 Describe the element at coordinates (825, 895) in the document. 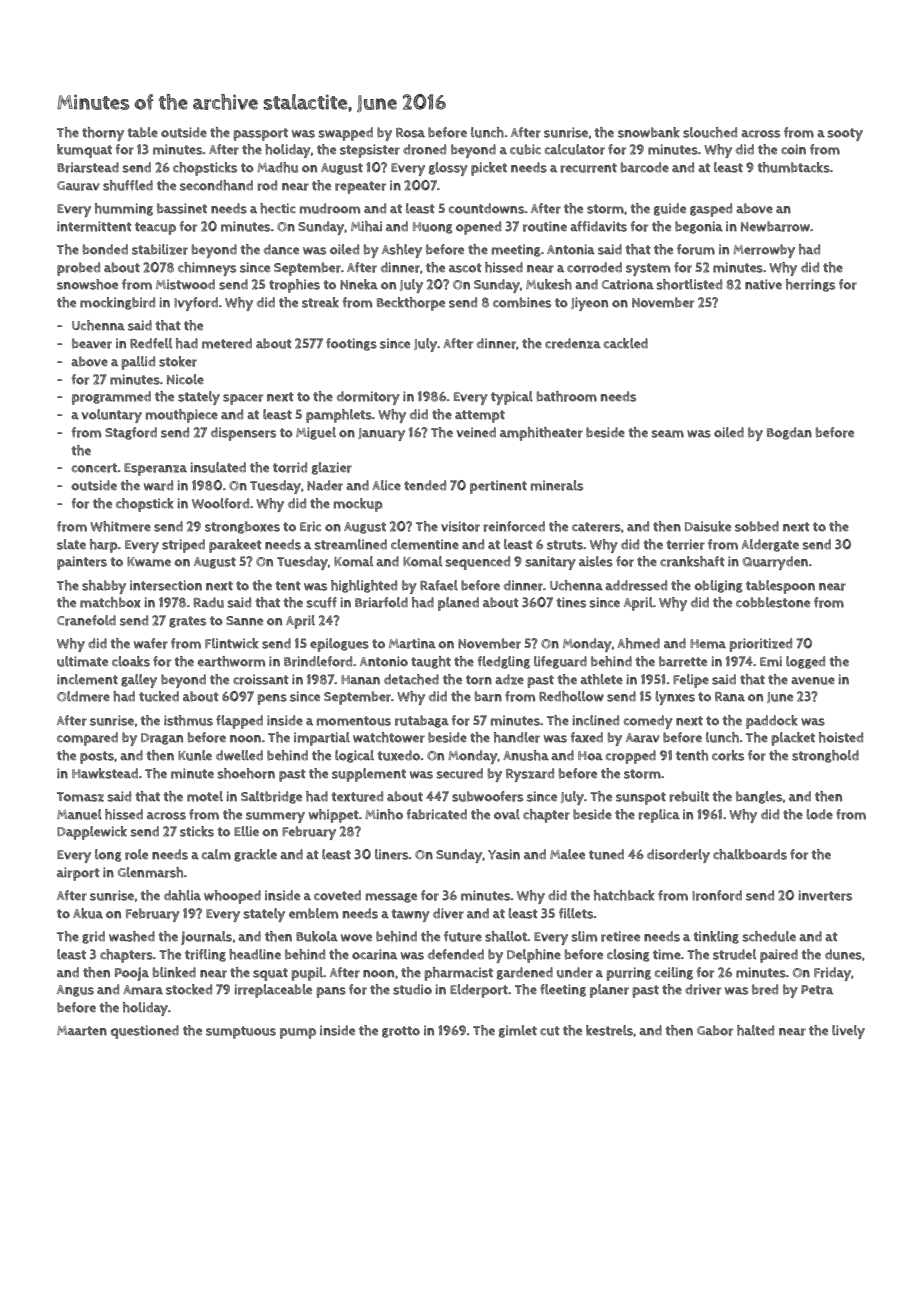

I see `inverters` at that location.
